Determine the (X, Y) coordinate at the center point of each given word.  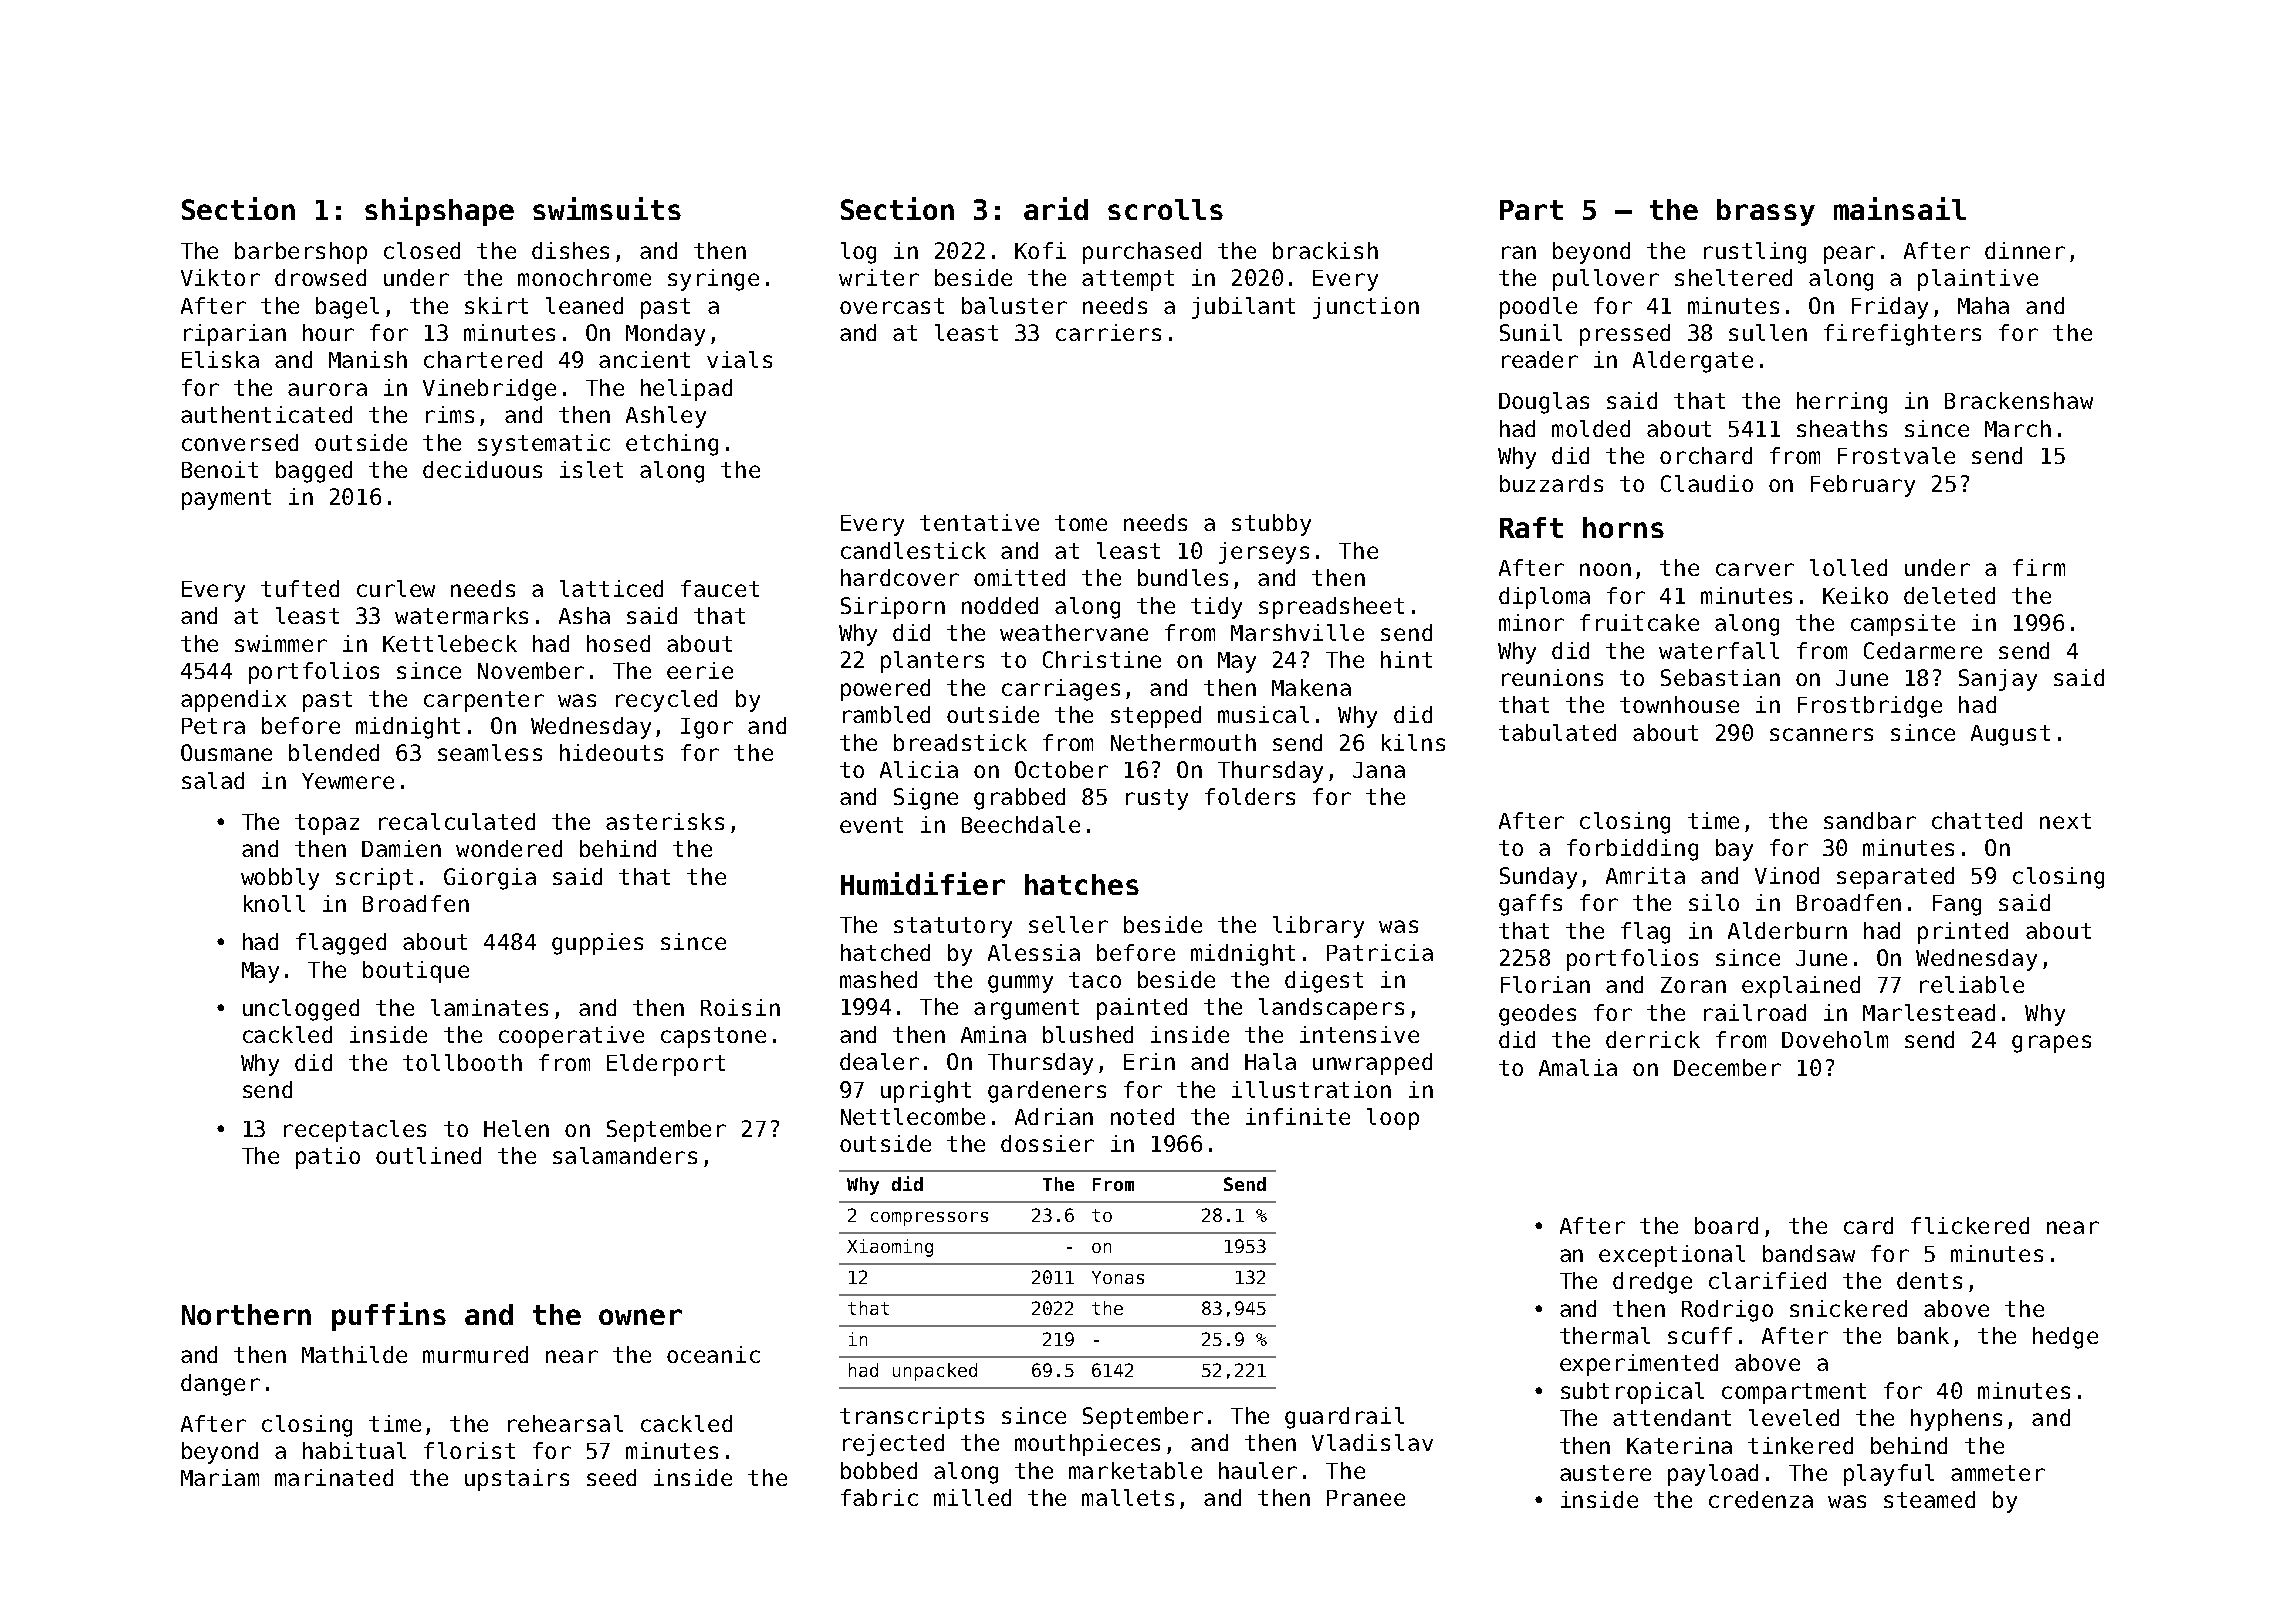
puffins (389, 1316)
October (1061, 769)
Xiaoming (890, 1248)
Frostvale (1896, 455)
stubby (1271, 525)
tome (1081, 523)
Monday (665, 335)
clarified (1767, 1280)
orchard (1706, 455)
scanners (1821, 734)
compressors (929, 1219)
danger (220, 1385)
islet (591, 469)
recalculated (457, 821)
